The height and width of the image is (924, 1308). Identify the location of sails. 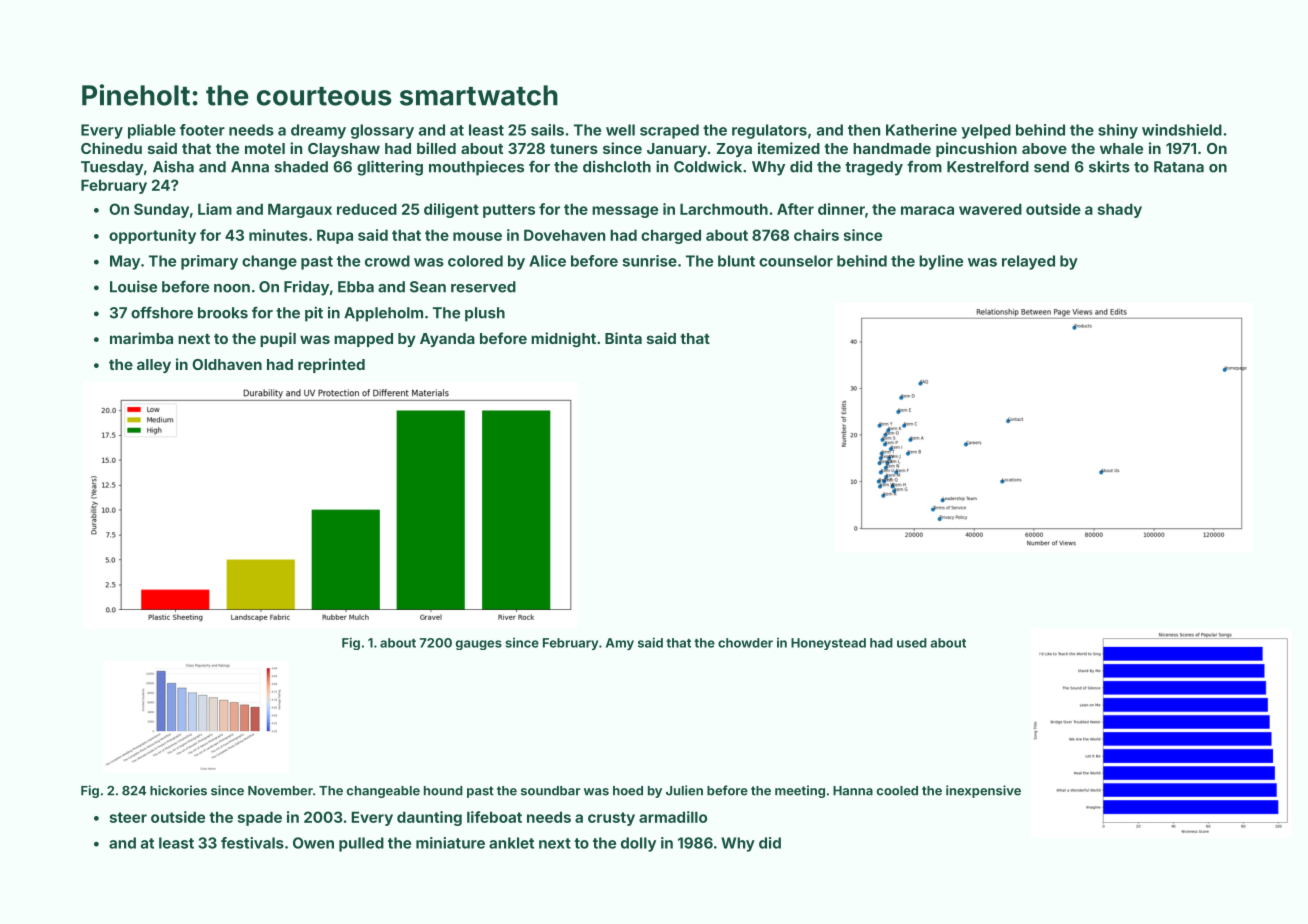
(547, 130).
